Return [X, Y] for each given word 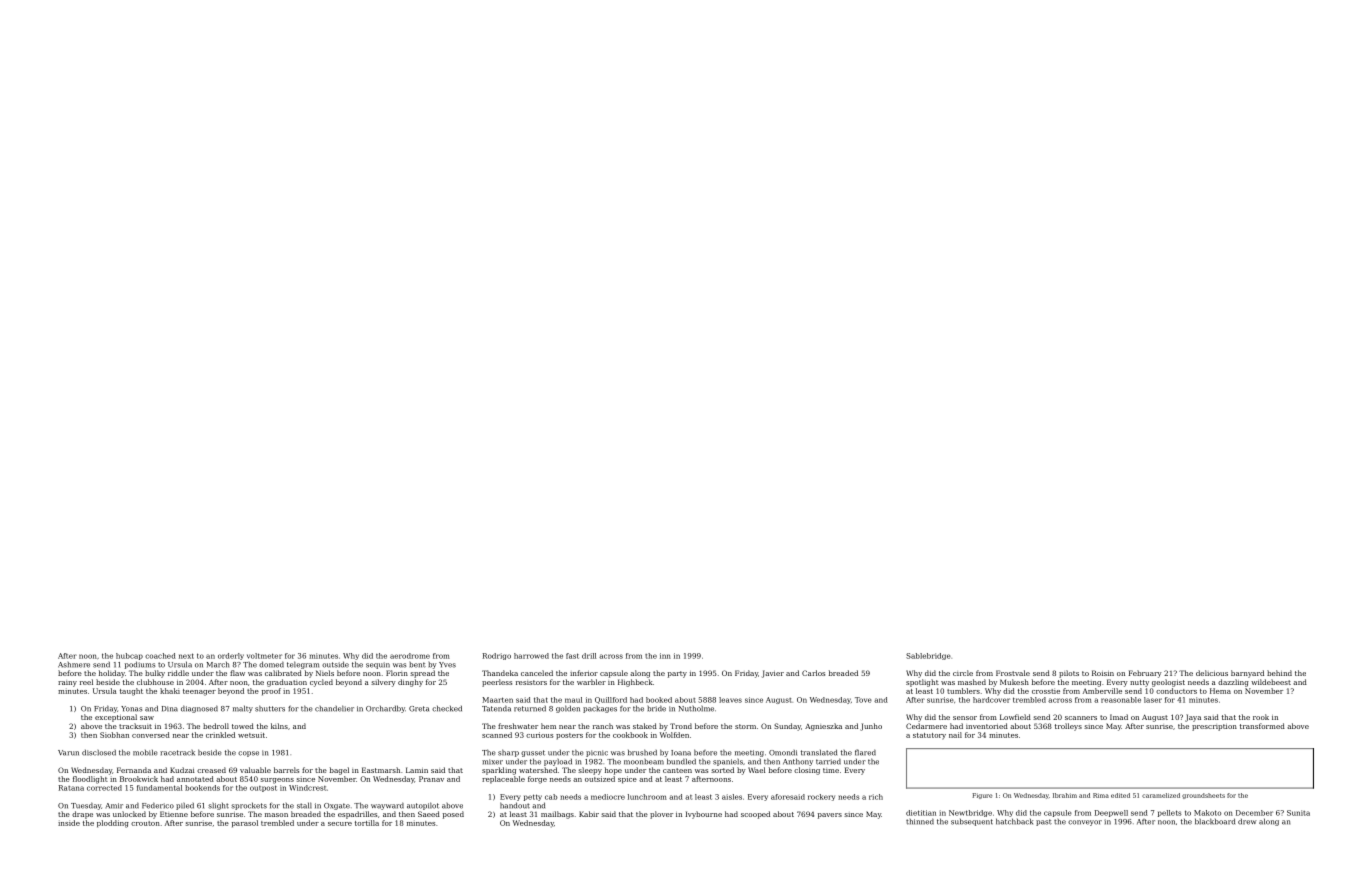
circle [963, 673]
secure [340, 824]
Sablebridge [928, 656]
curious [540, 735]
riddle [178, 673]
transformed [1262, 726]
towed [243, 726]
